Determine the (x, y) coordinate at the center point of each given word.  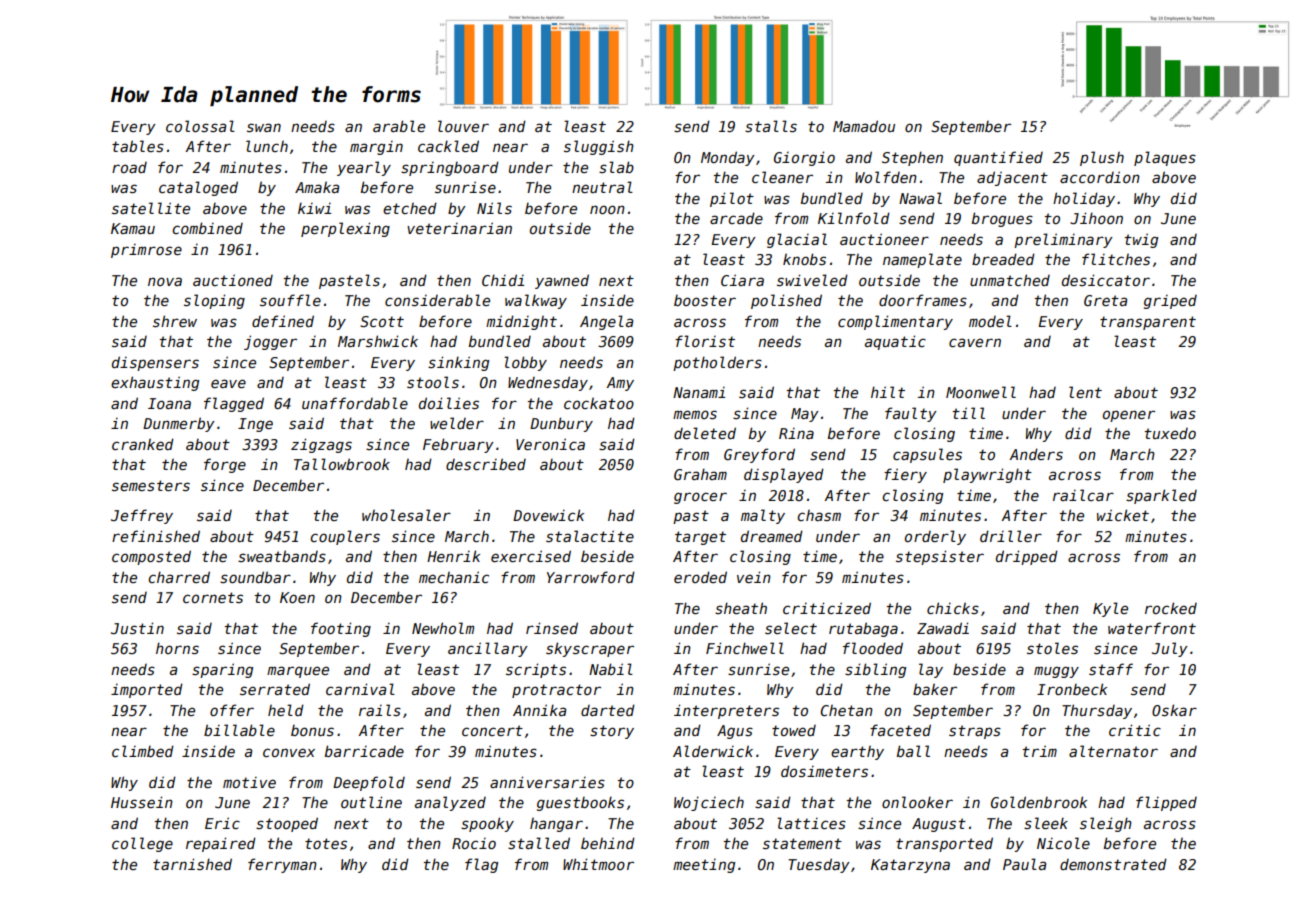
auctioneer (884, 239)
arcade (736, 218)
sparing (222, 670)
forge (225, 465)
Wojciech (709, 803)
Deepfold (369, 783)
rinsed (552, 628)
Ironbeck (1072, 689)
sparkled (1161, 496)
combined (207, 228)
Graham (700, 474)
